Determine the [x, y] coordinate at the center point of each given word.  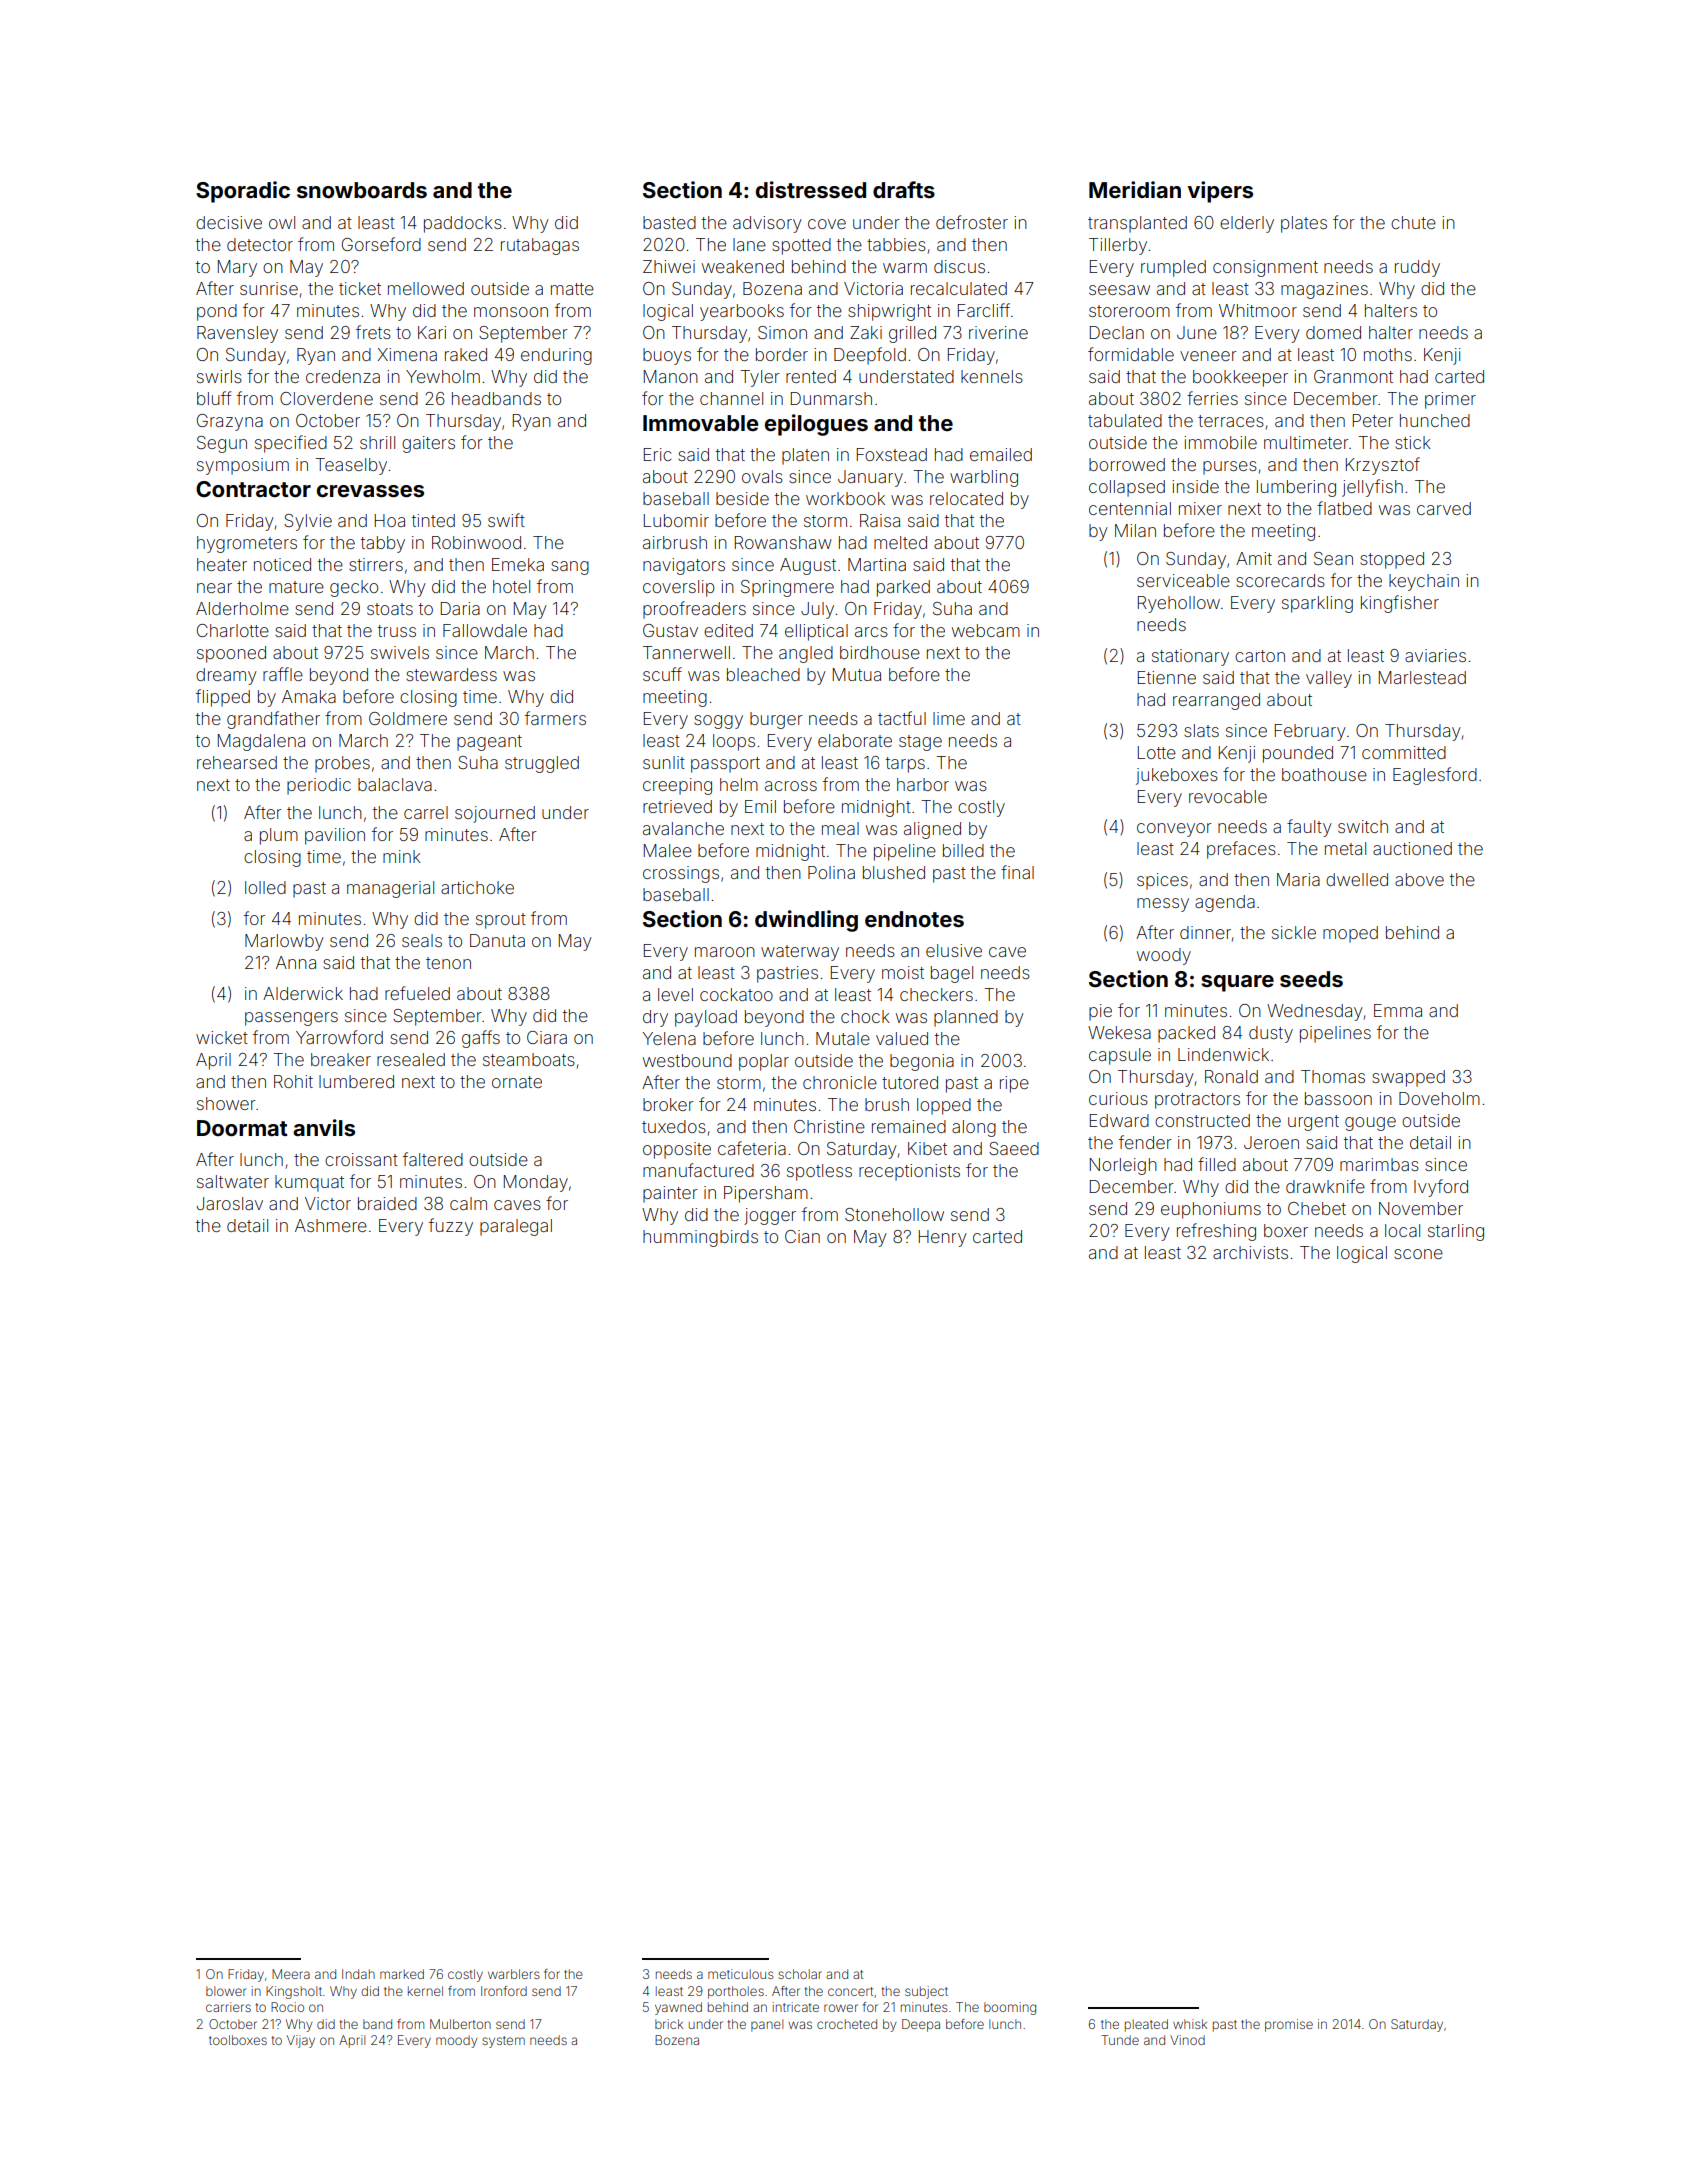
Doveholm [1439, 1098]
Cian [802, 1236]
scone [1418, 1254]
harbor [923, 784]
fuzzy [451, 1227]
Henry [943, 1238]
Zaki [866, 332]
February [1310, 732]
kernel [425, 1991]
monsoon [511, 312]
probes [342, 764]
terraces [1231, 421]
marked [402, 1974]
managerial [390, 889]
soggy [718, 722]
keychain [1424, 582]
